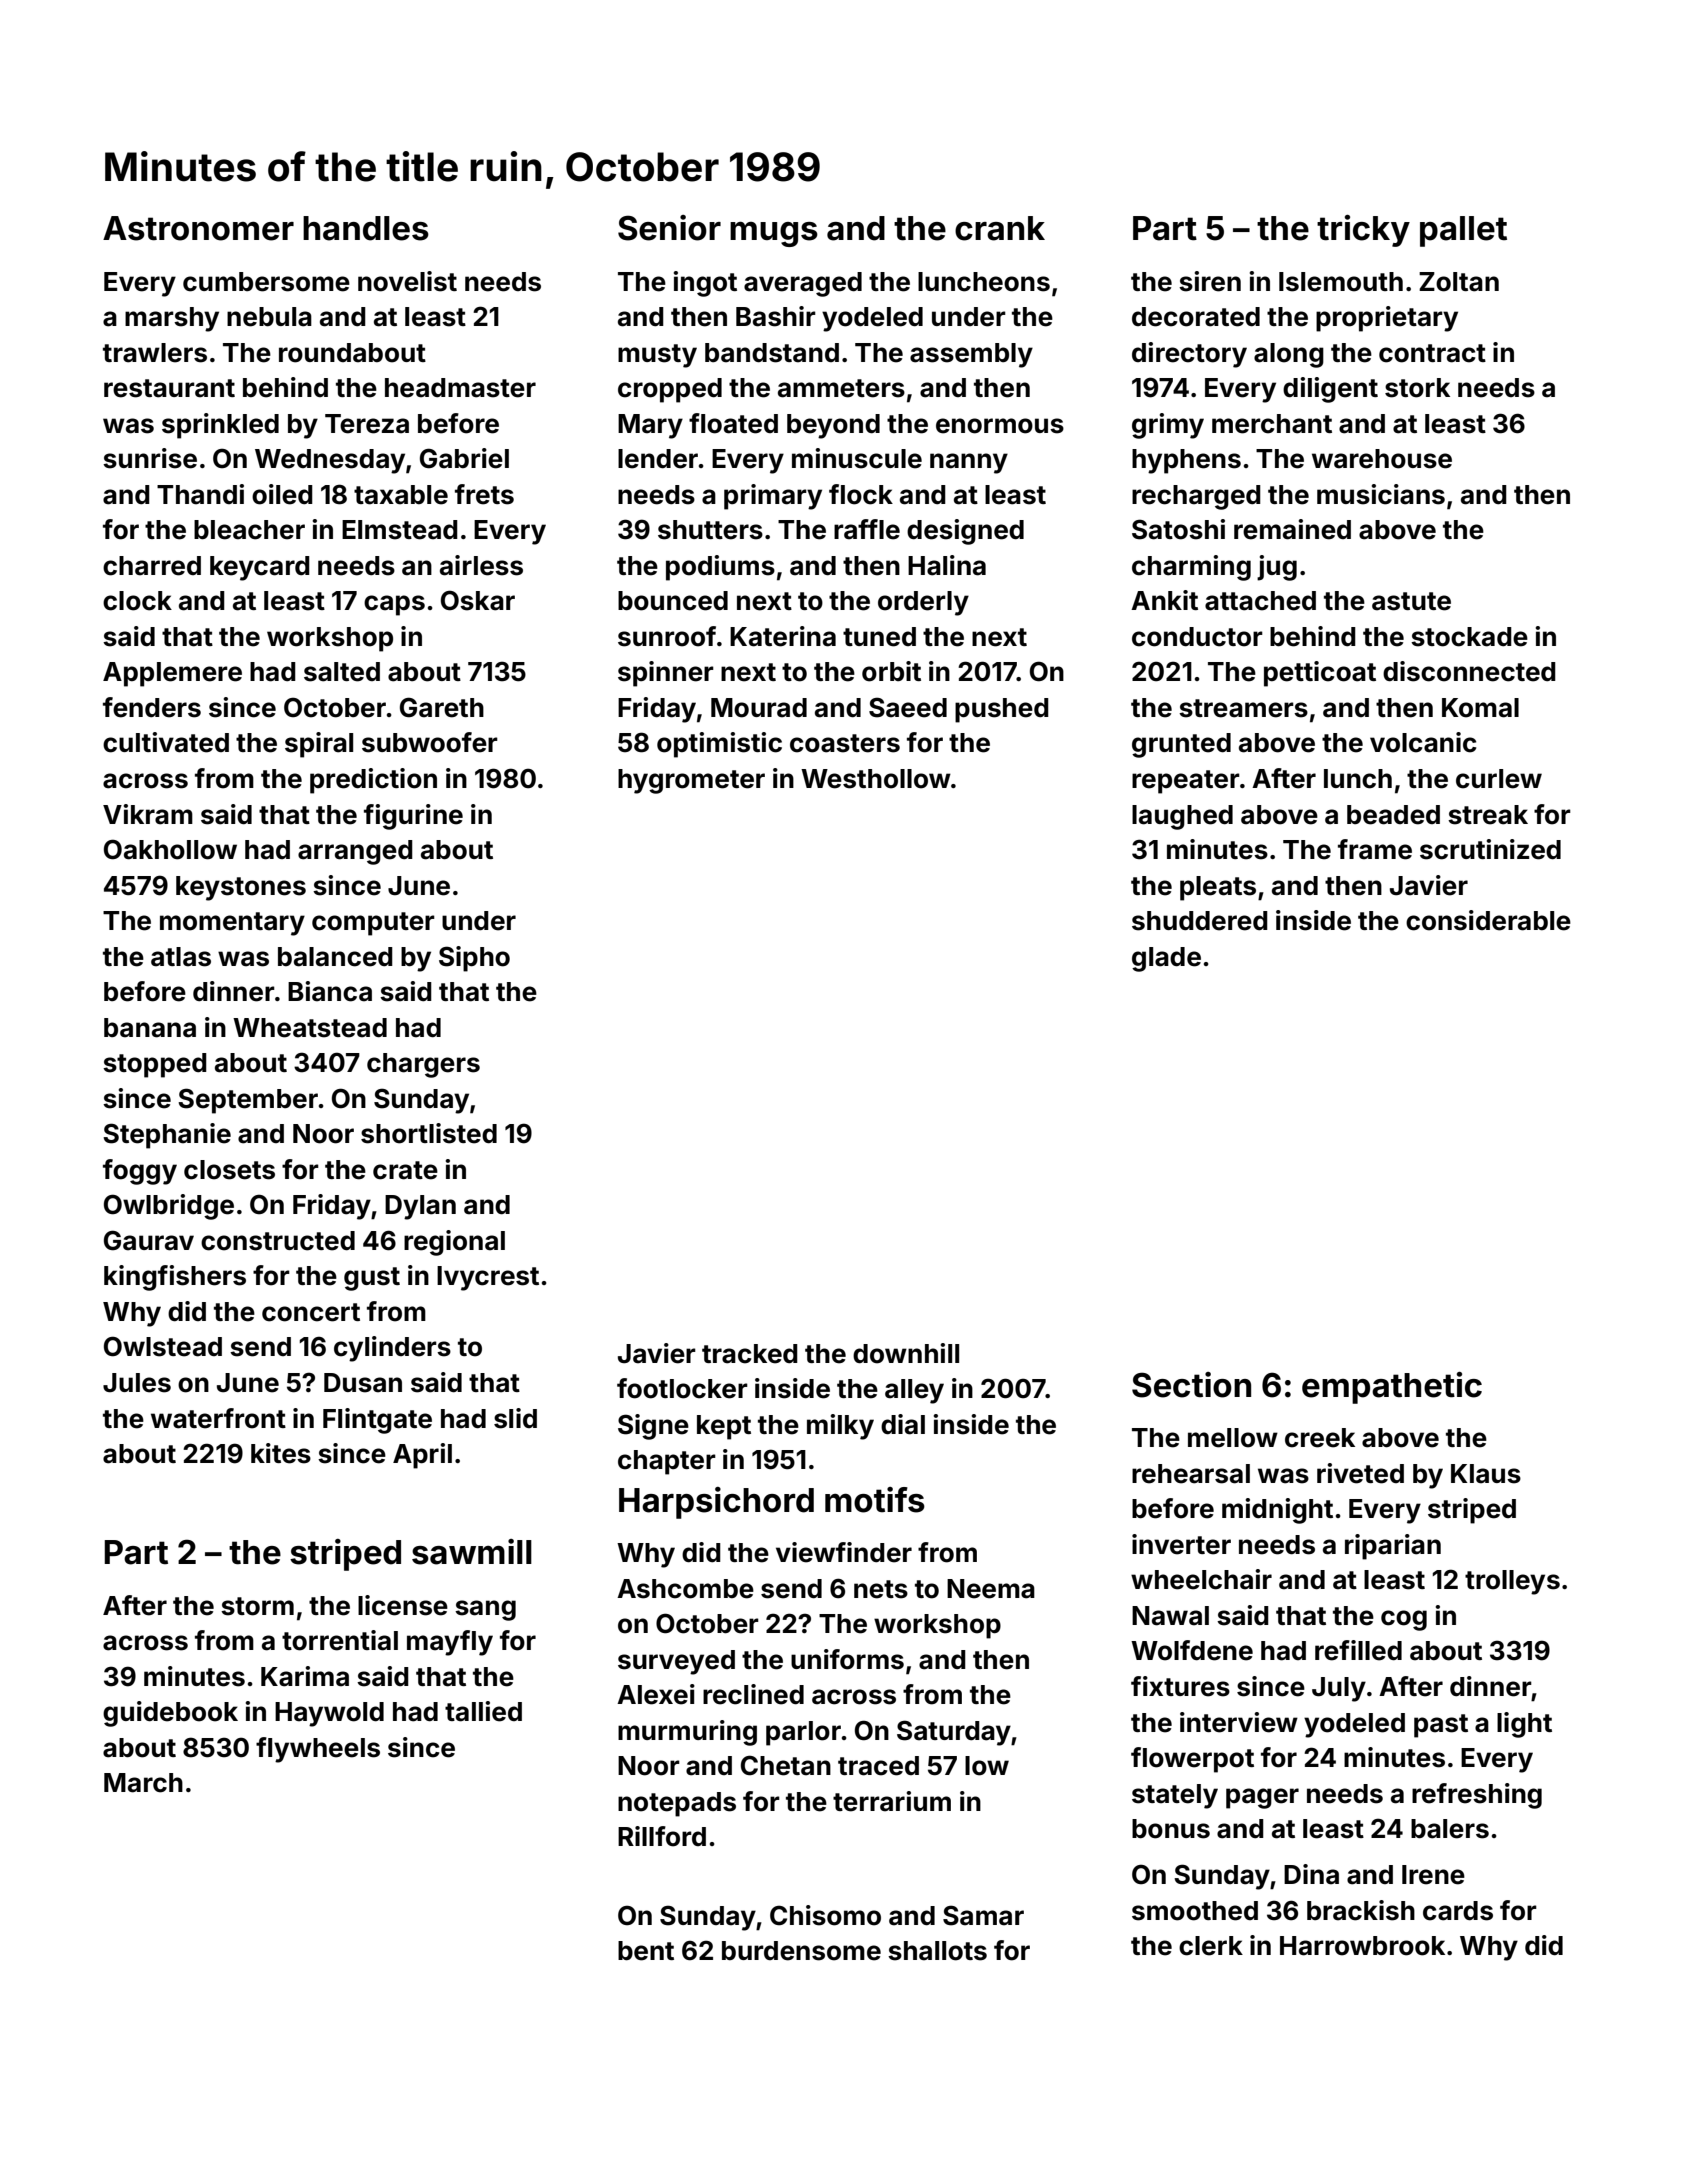  I want to click on sang, so click(485, 1610).
